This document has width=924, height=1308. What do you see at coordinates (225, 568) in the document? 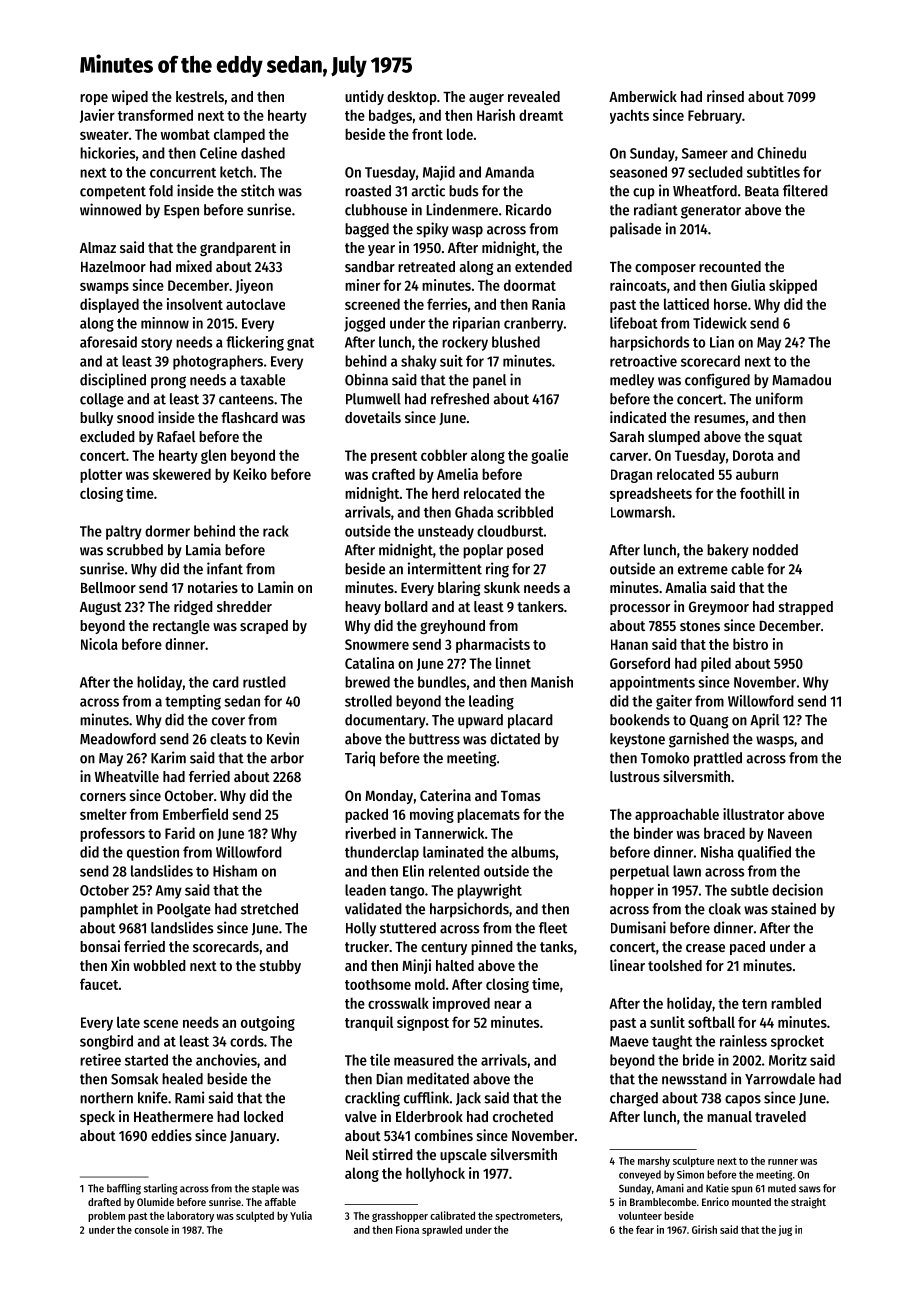
I see `infant` at bounding box center [225, 568].
